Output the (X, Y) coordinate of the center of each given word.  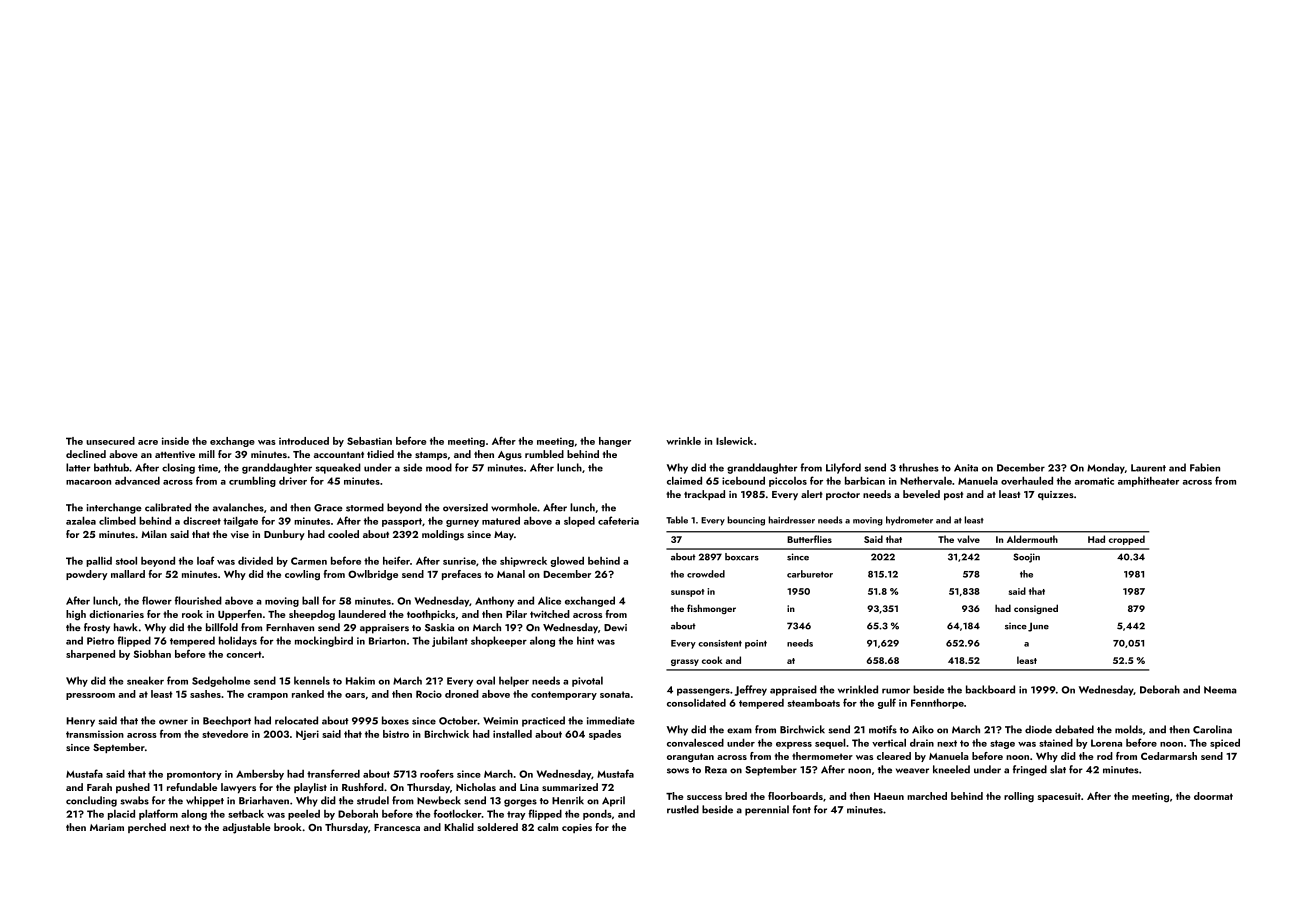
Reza (716, 770)
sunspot (687, 593)
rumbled (544, 454)
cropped (1127, 540)
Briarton (387, 641)
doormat (1213, 796)
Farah (99, 787)
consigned (1036, 609)
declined (86, 454)
